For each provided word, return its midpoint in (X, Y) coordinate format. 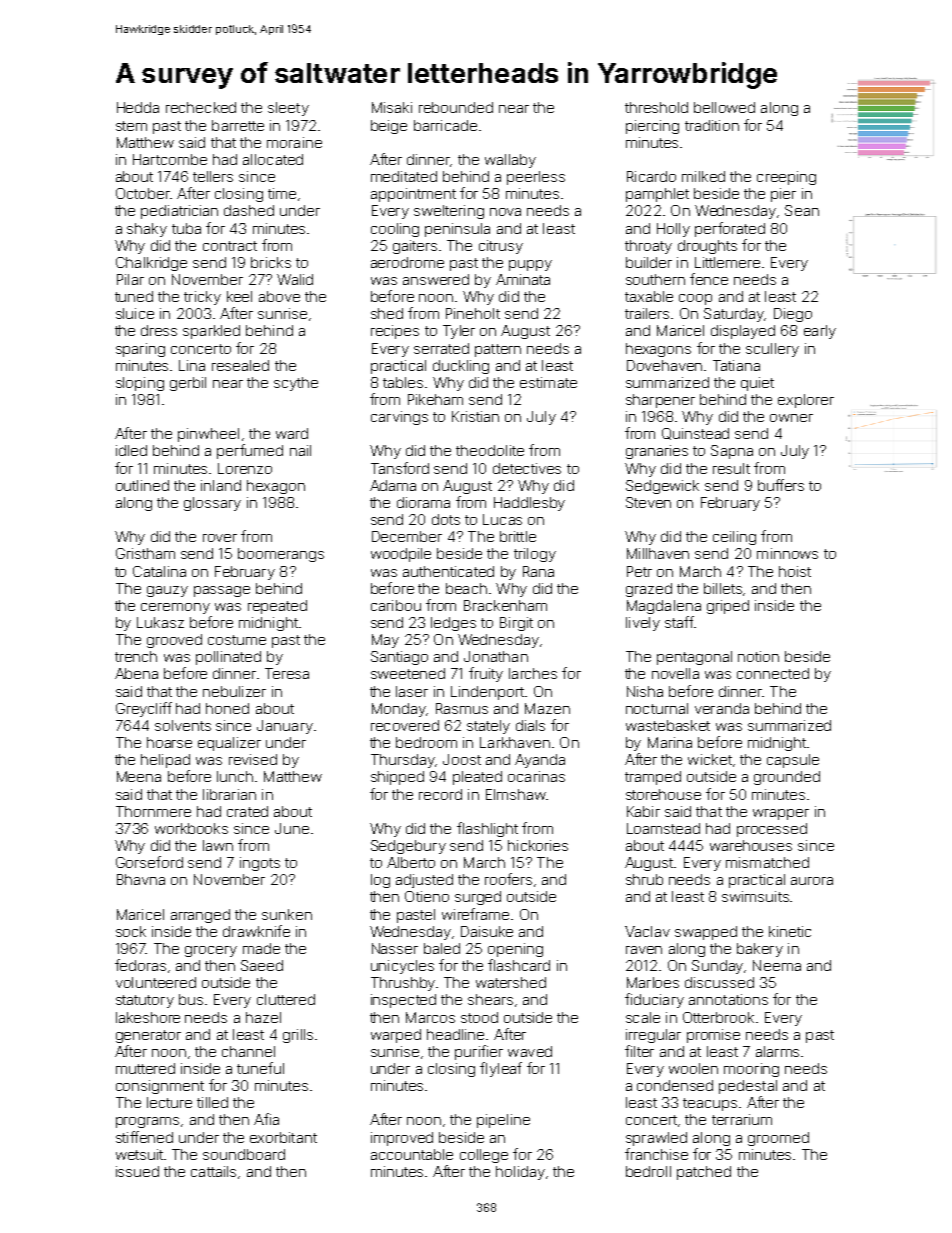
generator (148, 1036)
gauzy (167, 591)
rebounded (456, 107)
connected (773, 673)
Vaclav (647, 931)
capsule (793, 761)
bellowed (724, 107)
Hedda (138, 107)
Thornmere (153, 811)
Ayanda (540, 761)
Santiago (399, 658)
